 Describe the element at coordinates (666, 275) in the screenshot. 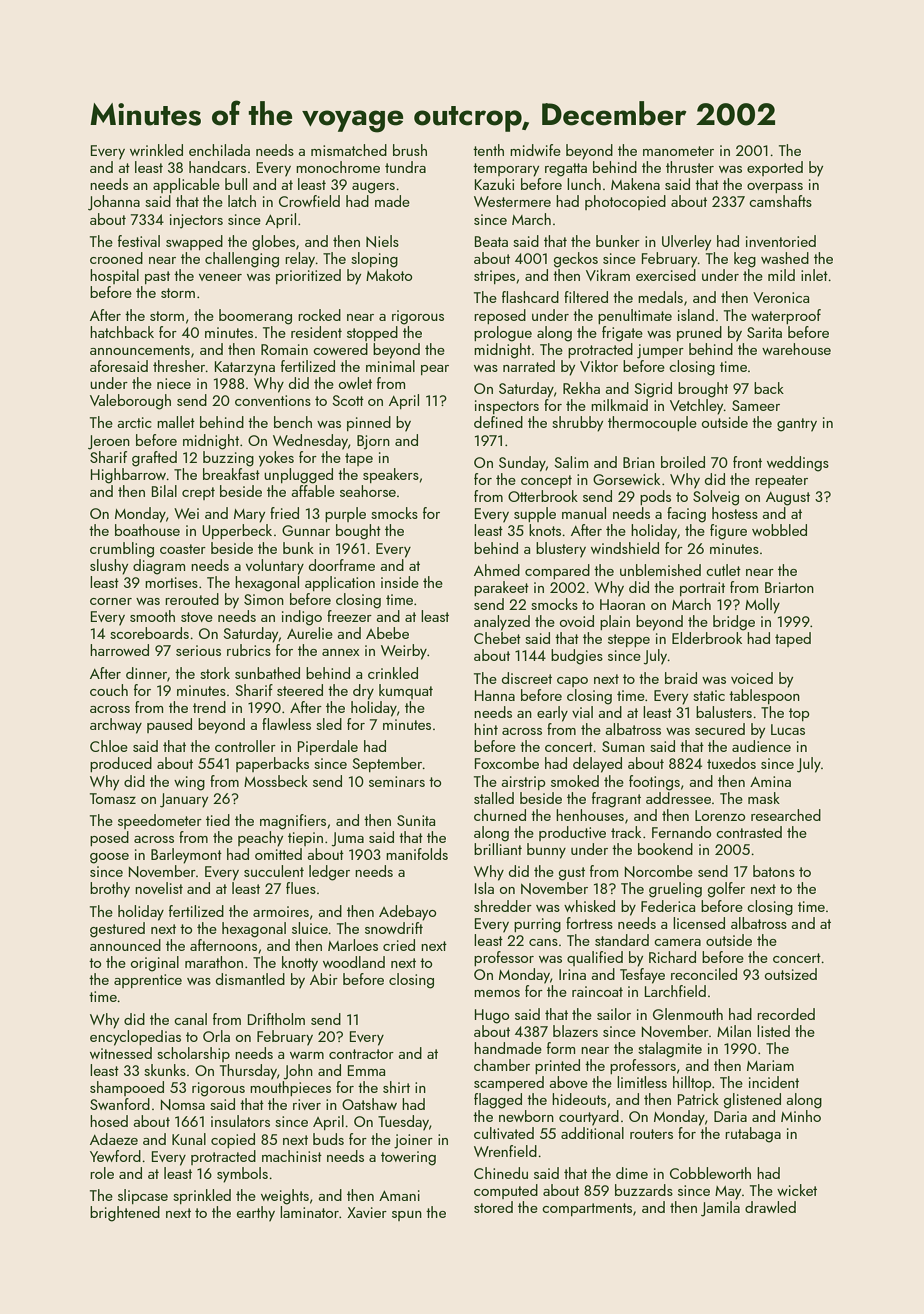

I see `exercised` at that location.
